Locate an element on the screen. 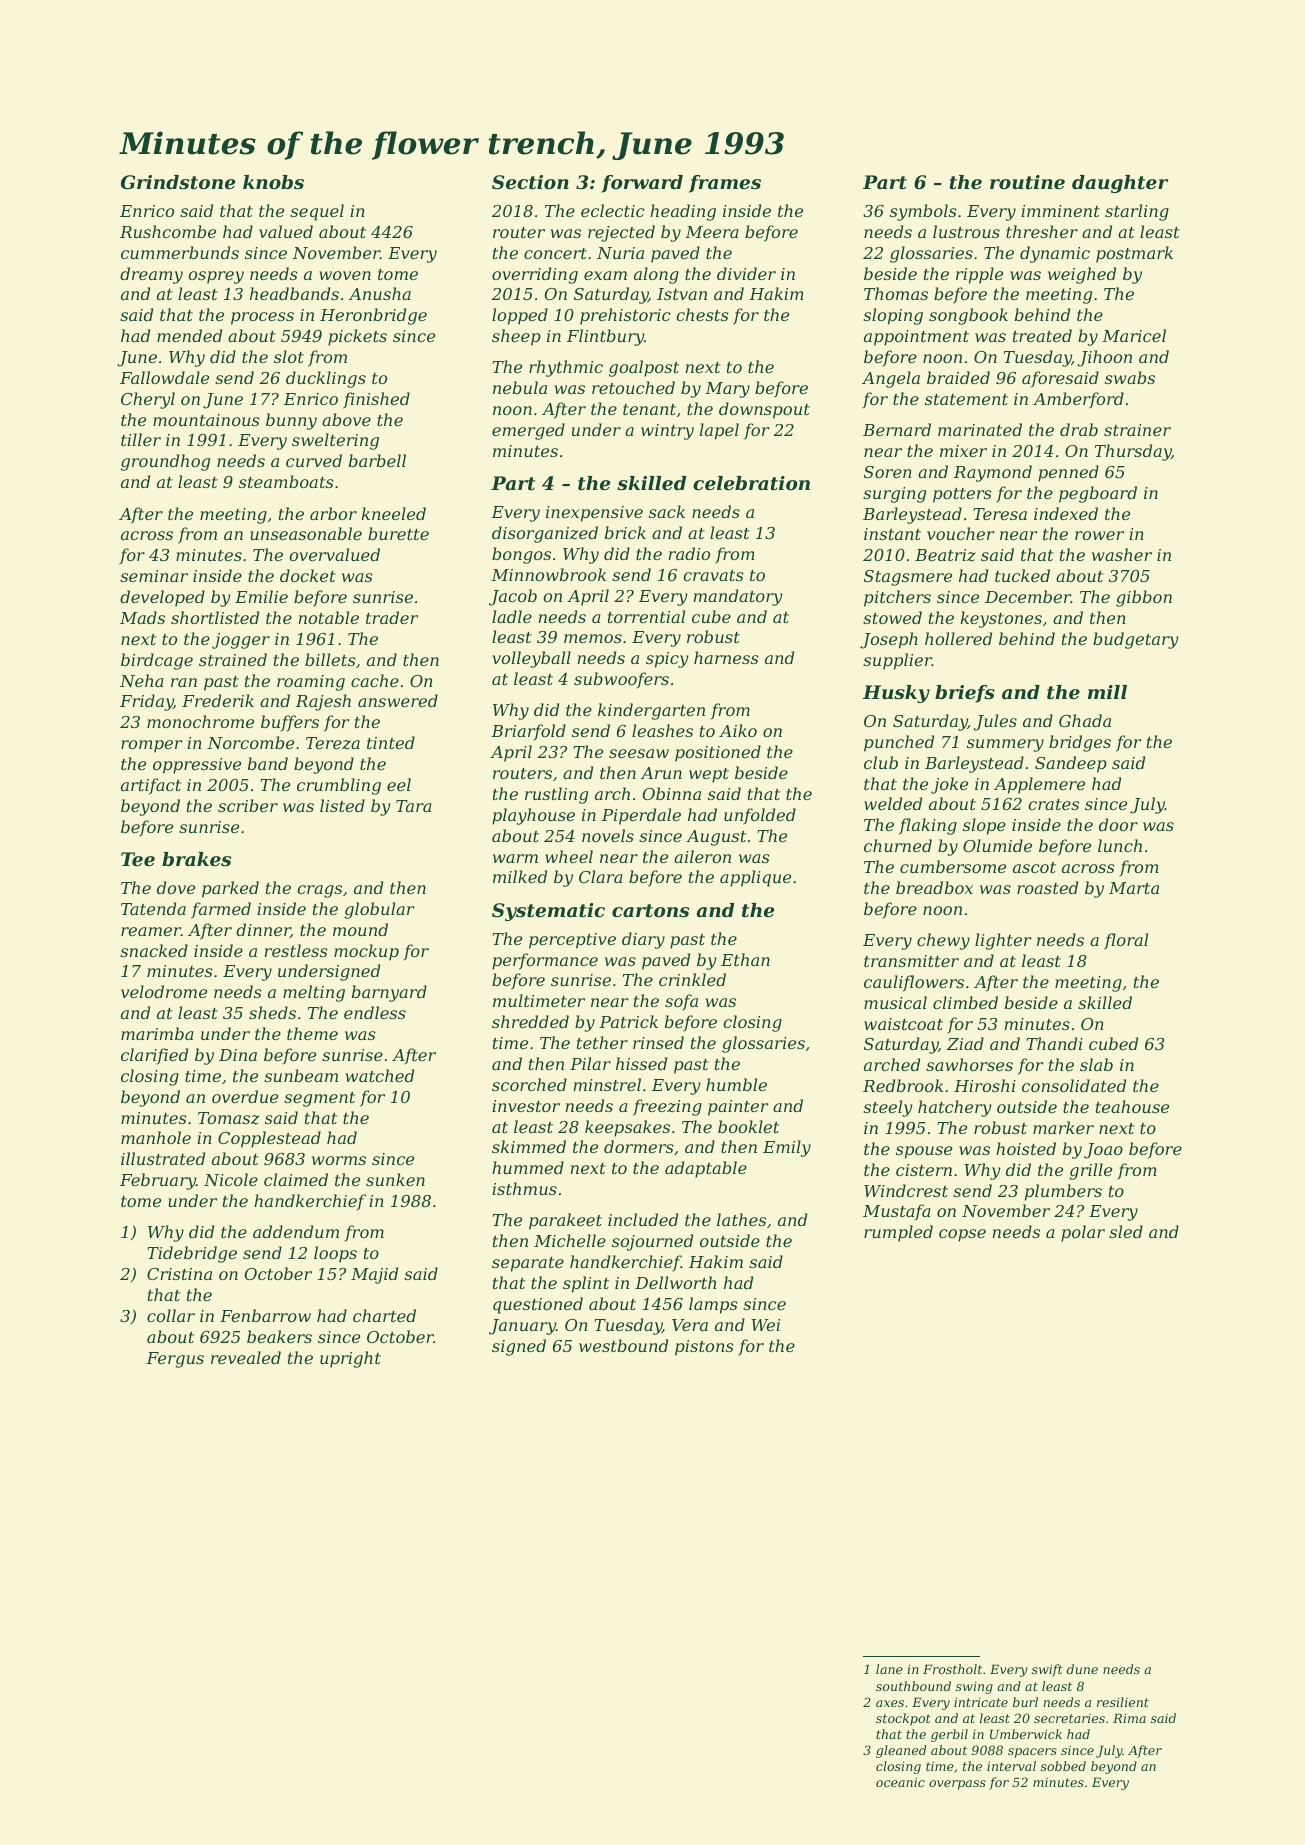  loops is located at coordinates (335, 1254).
